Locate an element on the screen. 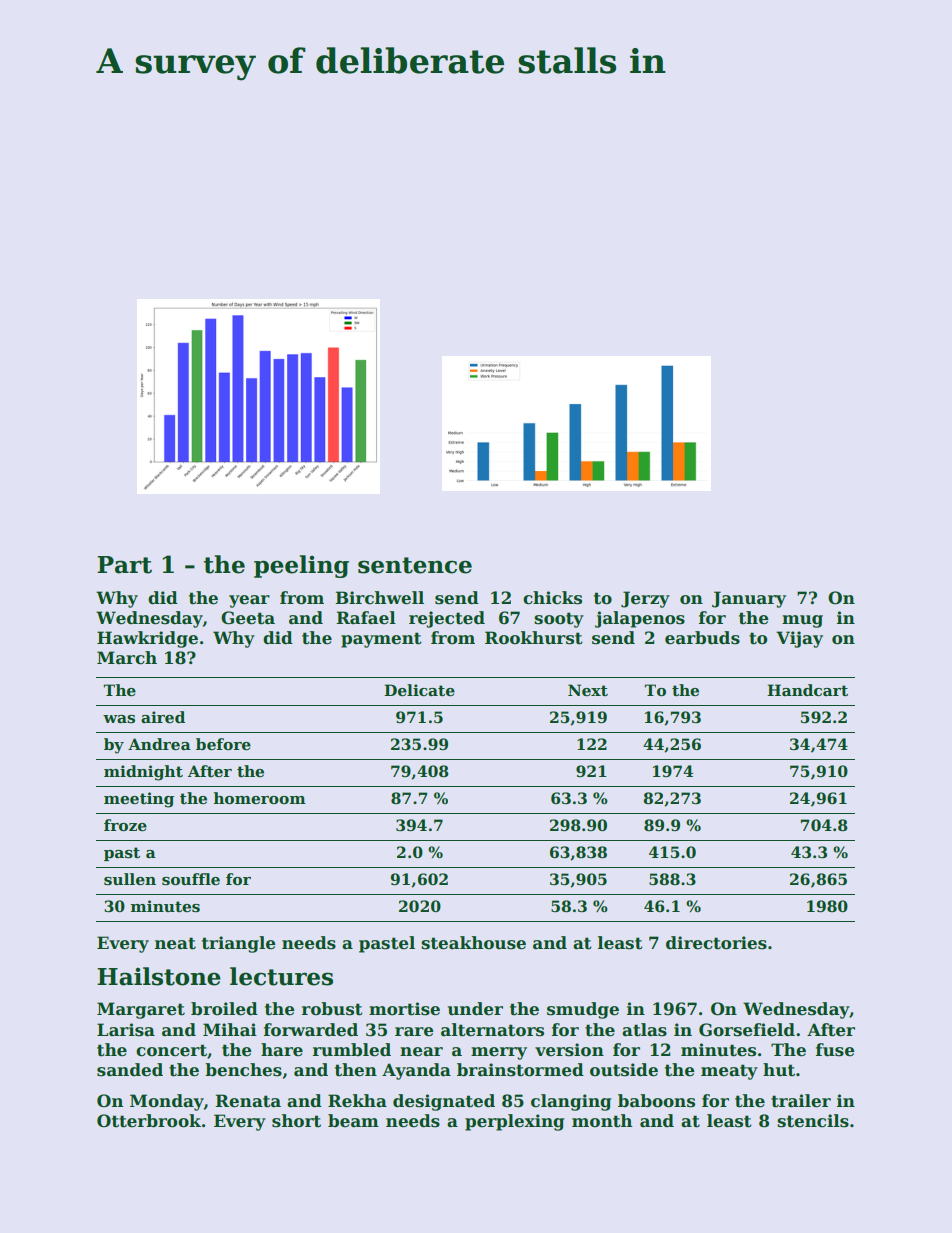 The width and height of the screenshot is (952, 1233). perplexing is located at coordinates (514, 1122).
